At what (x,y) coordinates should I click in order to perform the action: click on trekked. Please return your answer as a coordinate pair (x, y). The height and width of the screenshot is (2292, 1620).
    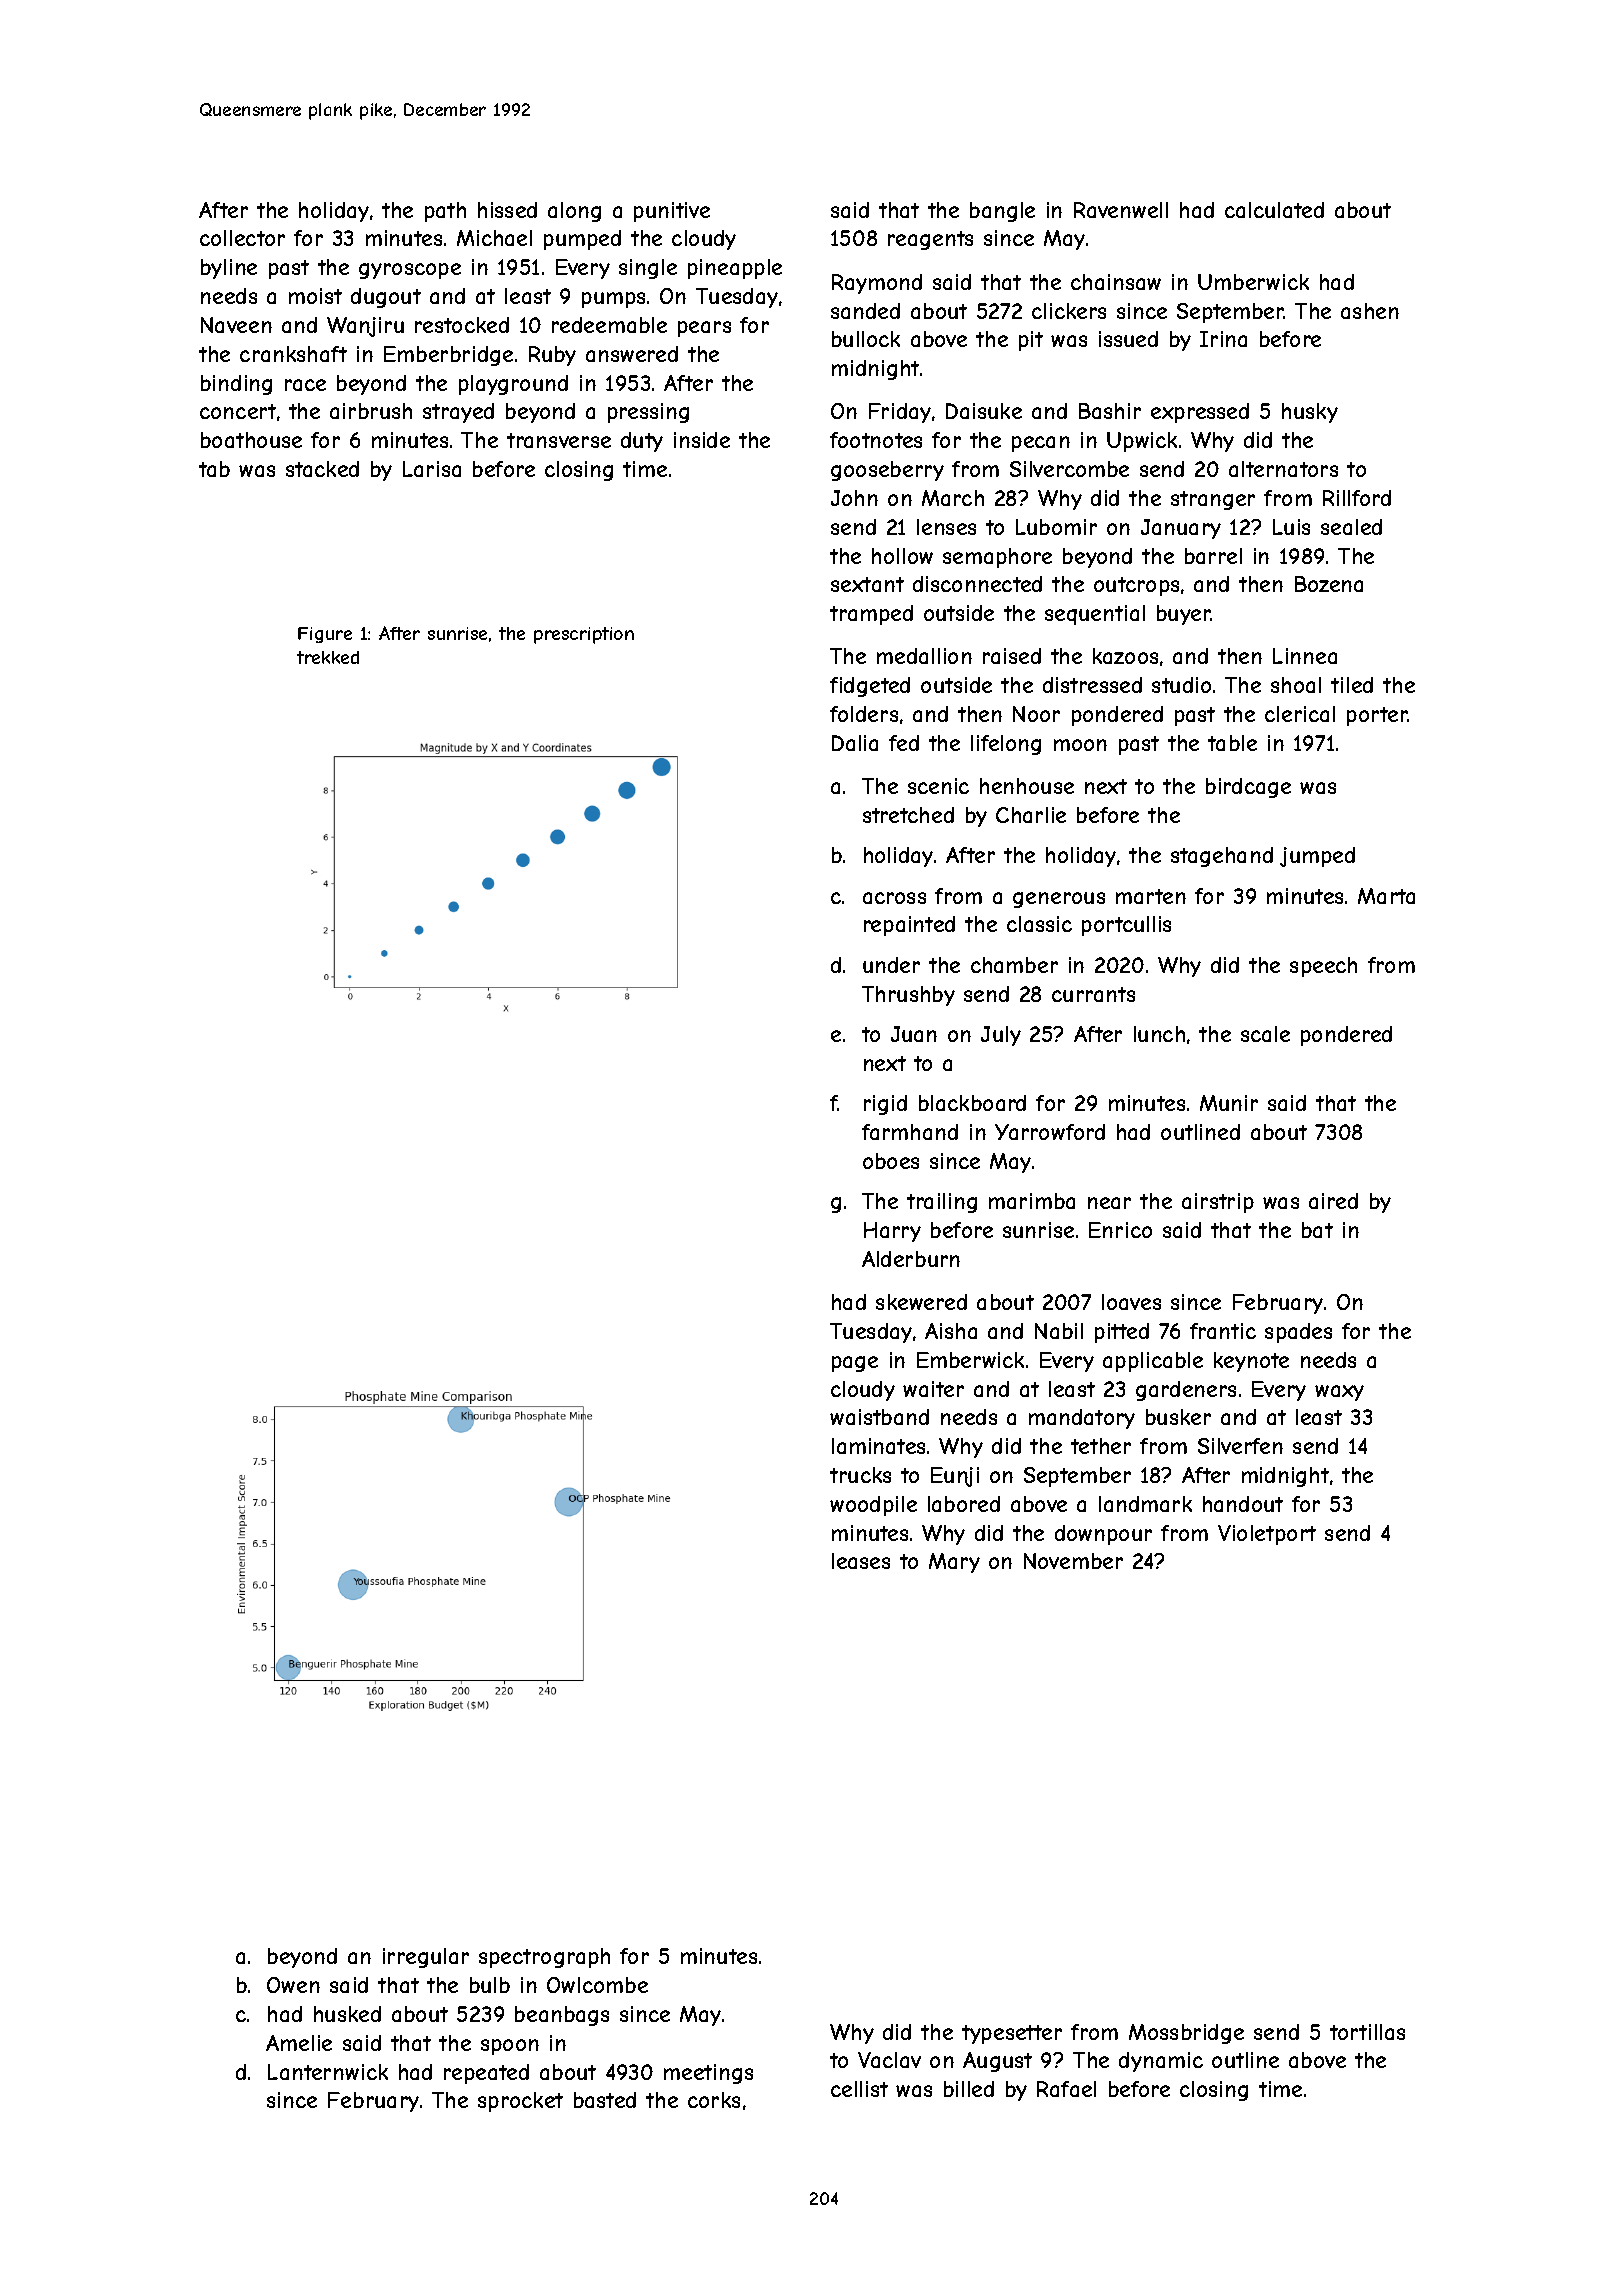
    Looking at the image, I should click on (328, 657).
